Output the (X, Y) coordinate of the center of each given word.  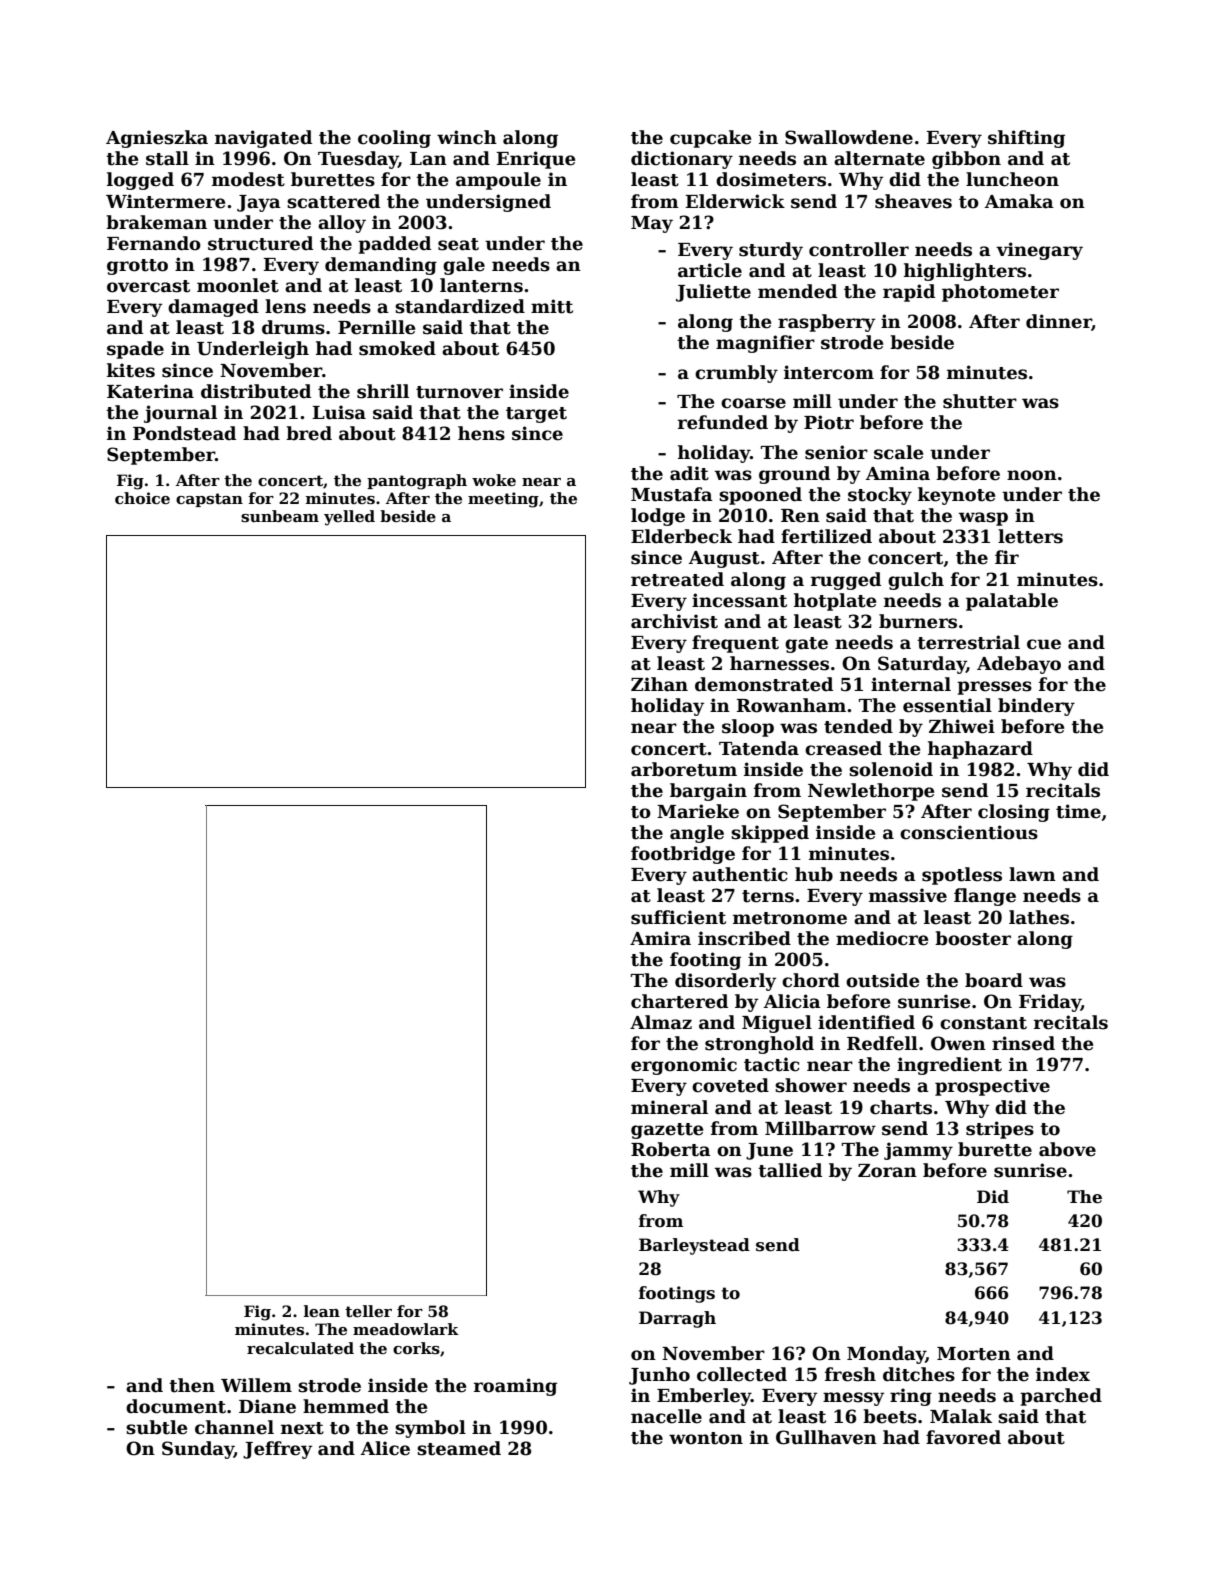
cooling (394, 139)
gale (464, 266)
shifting (1026, 139)
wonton (706, 1438)
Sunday (198, 1450)
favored (963, 1437)
